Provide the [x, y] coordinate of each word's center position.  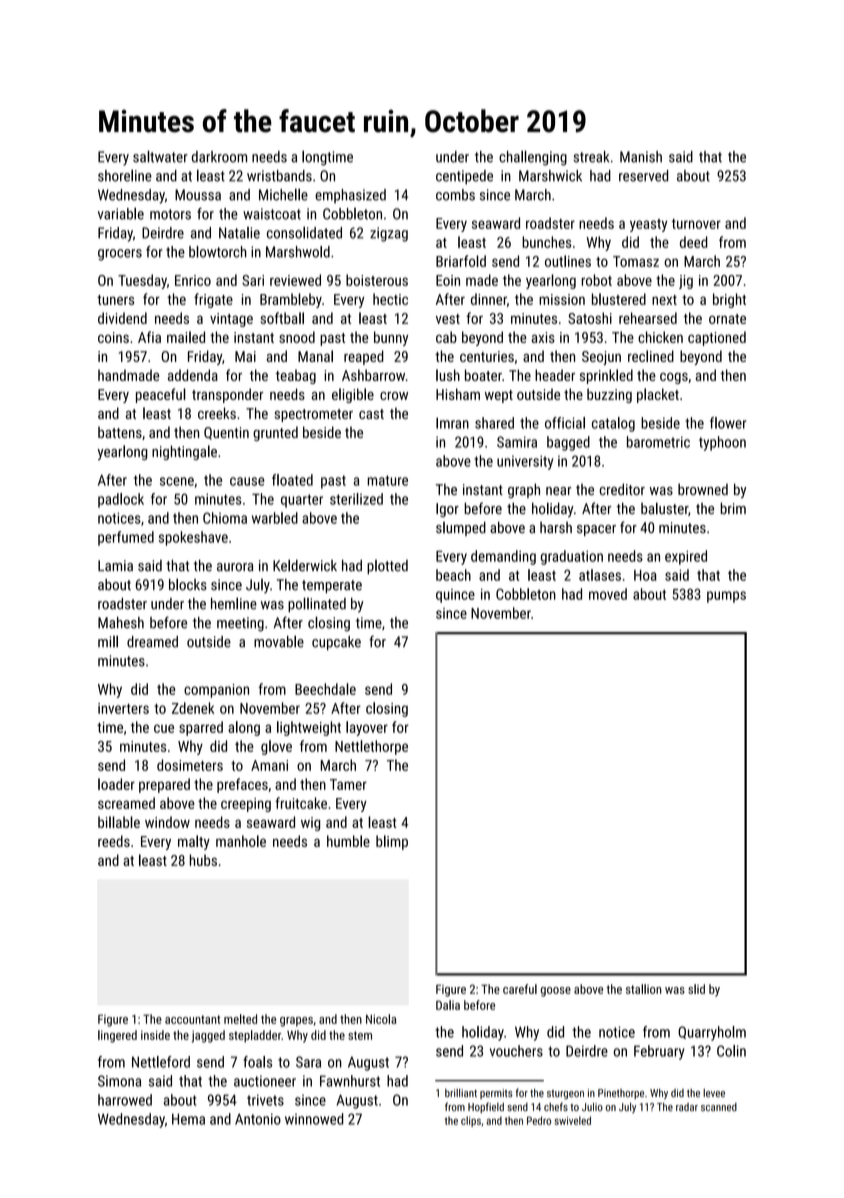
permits [496, 1094]
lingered [117, 1036]
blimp [392, 842]
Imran [452, 423]
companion [216, 691]
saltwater [160, 156]
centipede [464, 177]
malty [194, 842]
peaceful [161, 395]
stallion [643, 989]
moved [608, 594]
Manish [641, 157]
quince [455, 596]
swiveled [572, 1120]
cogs [674, 378]
